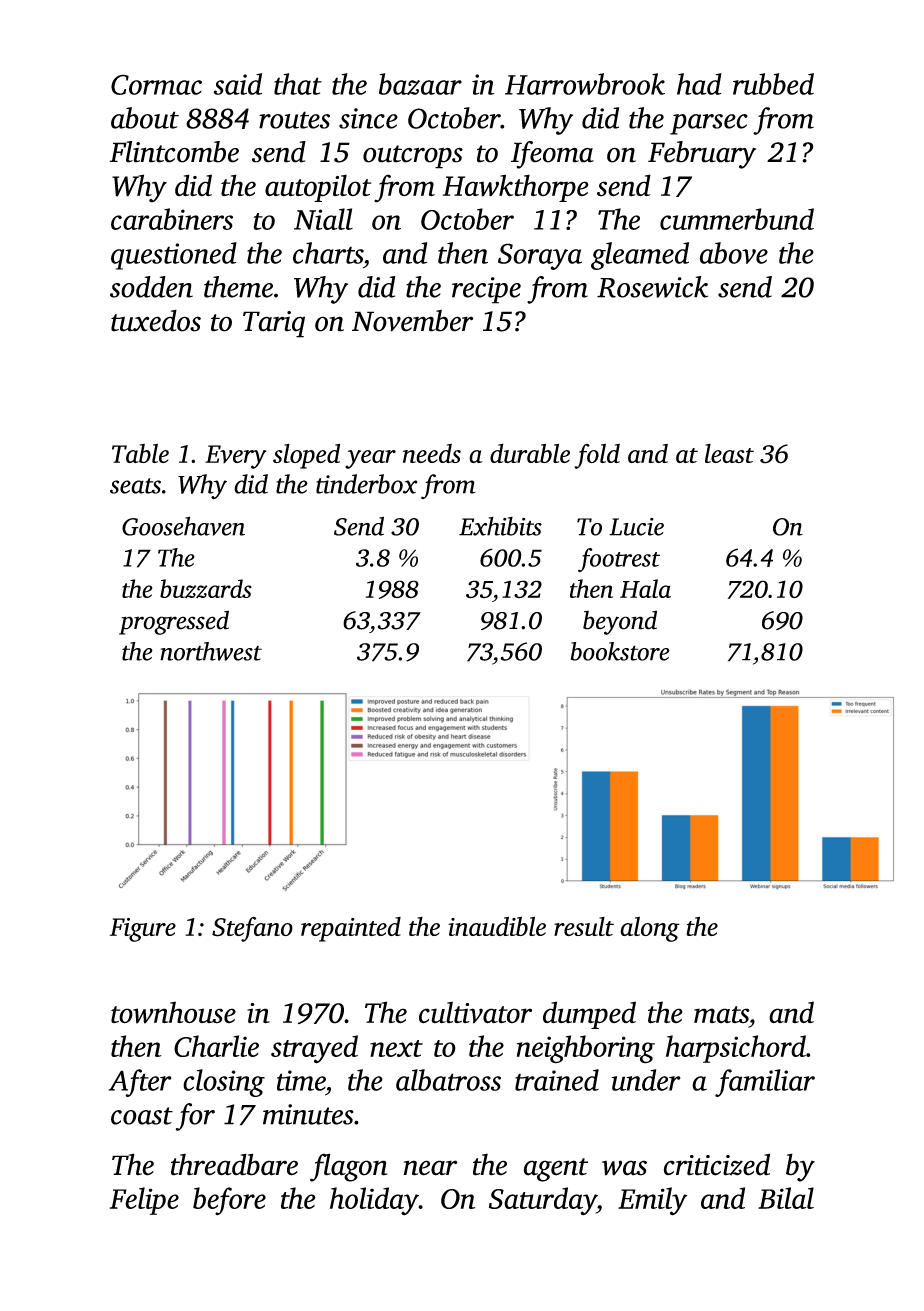  Describe the element at coordinates (636, 527) in the screenshot. I see `Lucie` at that location.
